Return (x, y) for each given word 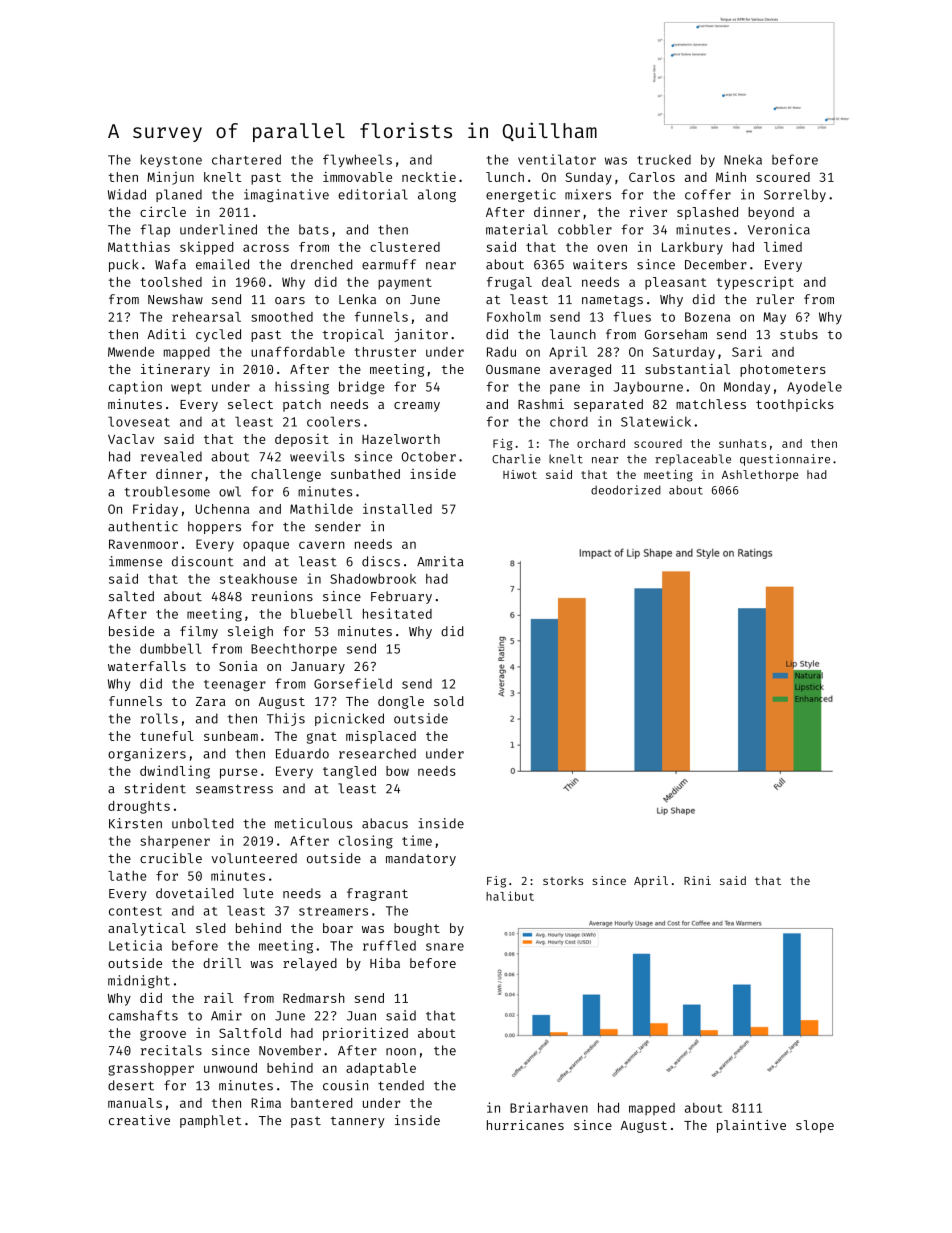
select (250, 404)
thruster (385, 352)
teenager (235, 686)
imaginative (286, 195)
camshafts (143, 1015)
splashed (707, 213)
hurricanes (525, 1125)
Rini (697, 880)
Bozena (707, 317)
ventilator (557, 159)
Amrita (440, 561)
